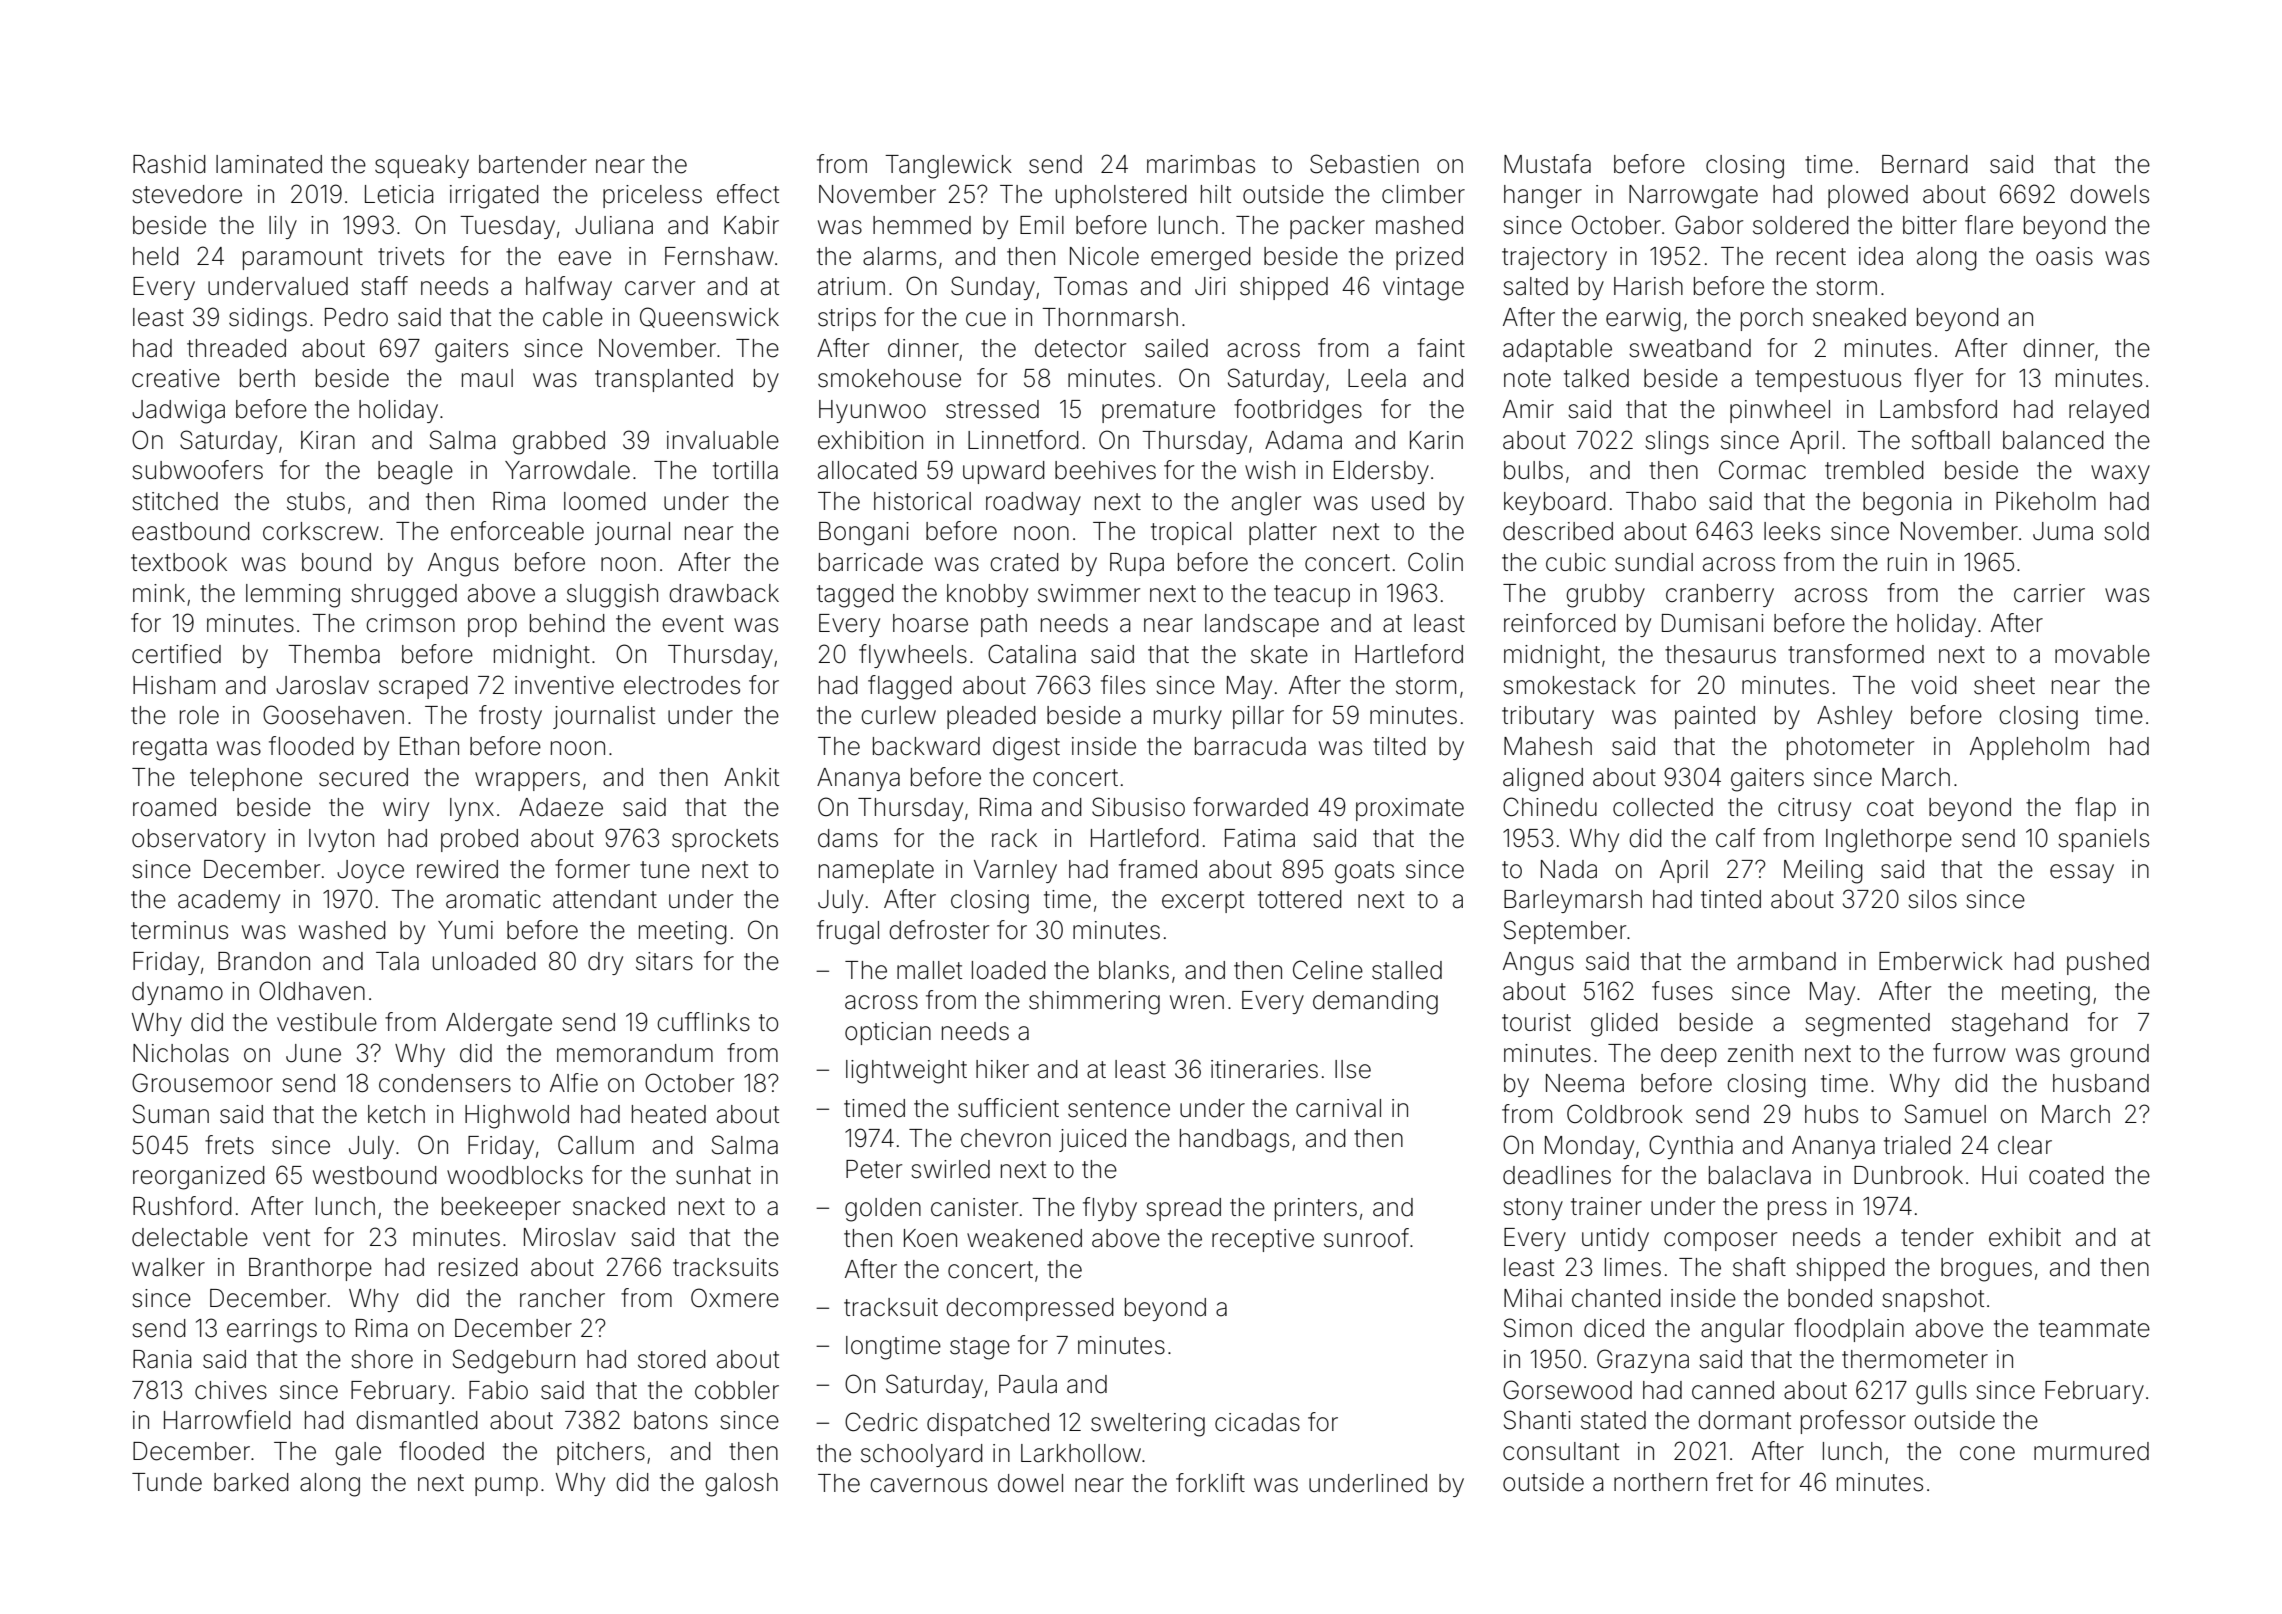 The height and width of the document is (1614, 2282). Describe the element at coordinates (930, 1238) in the document. I see `Koen` at that location.
